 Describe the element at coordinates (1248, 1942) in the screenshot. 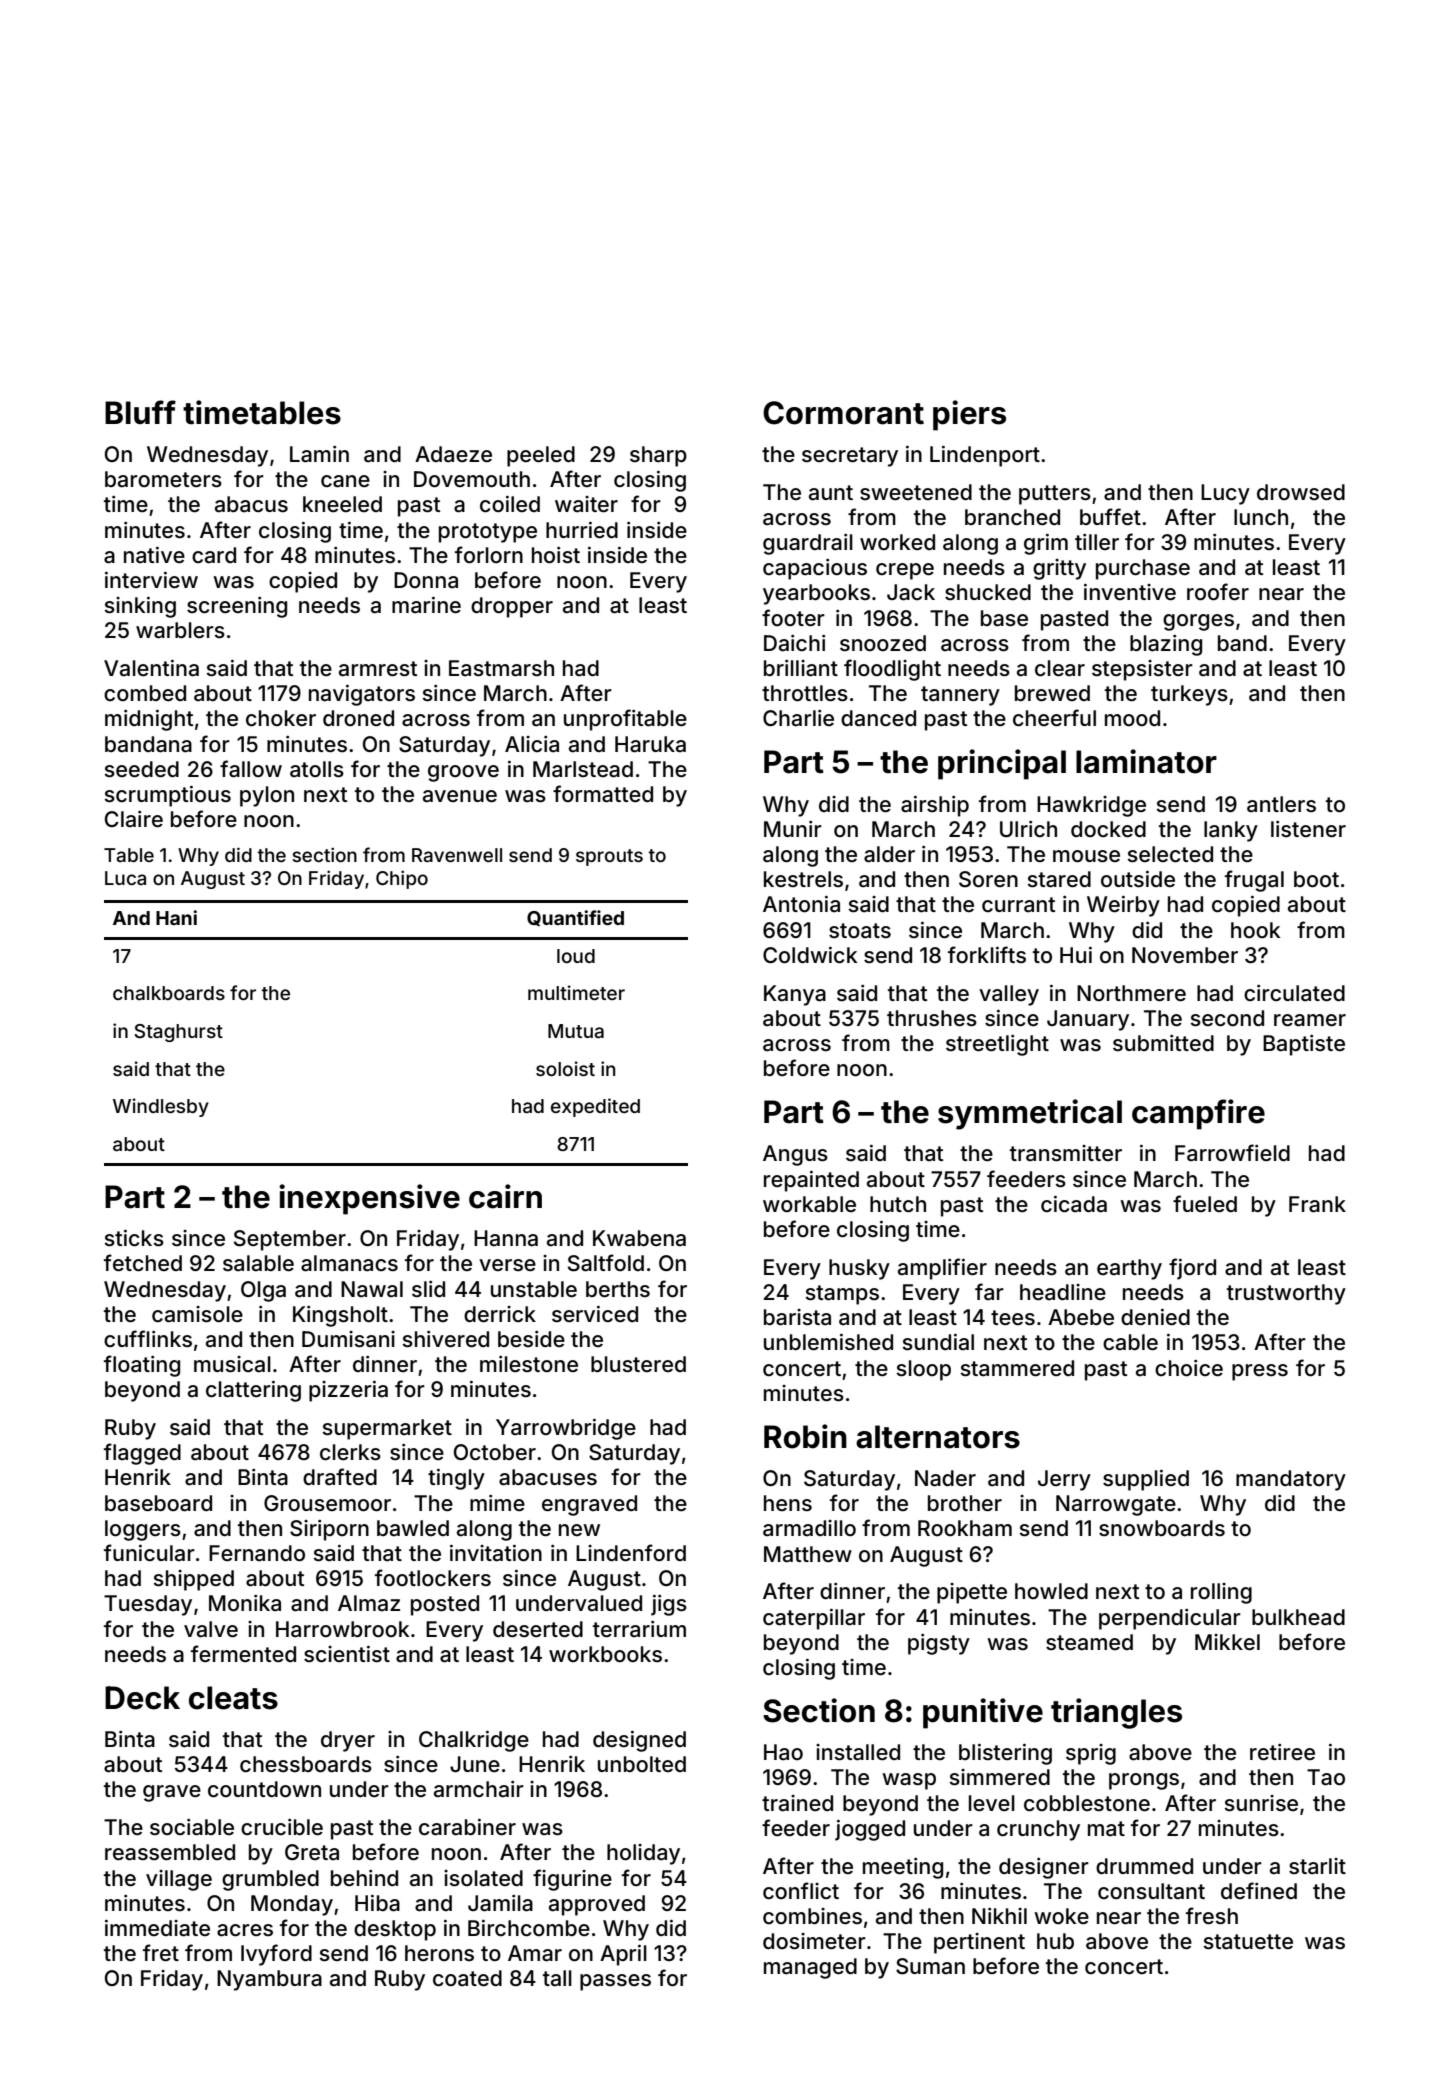

I see `statuette` at that location.
